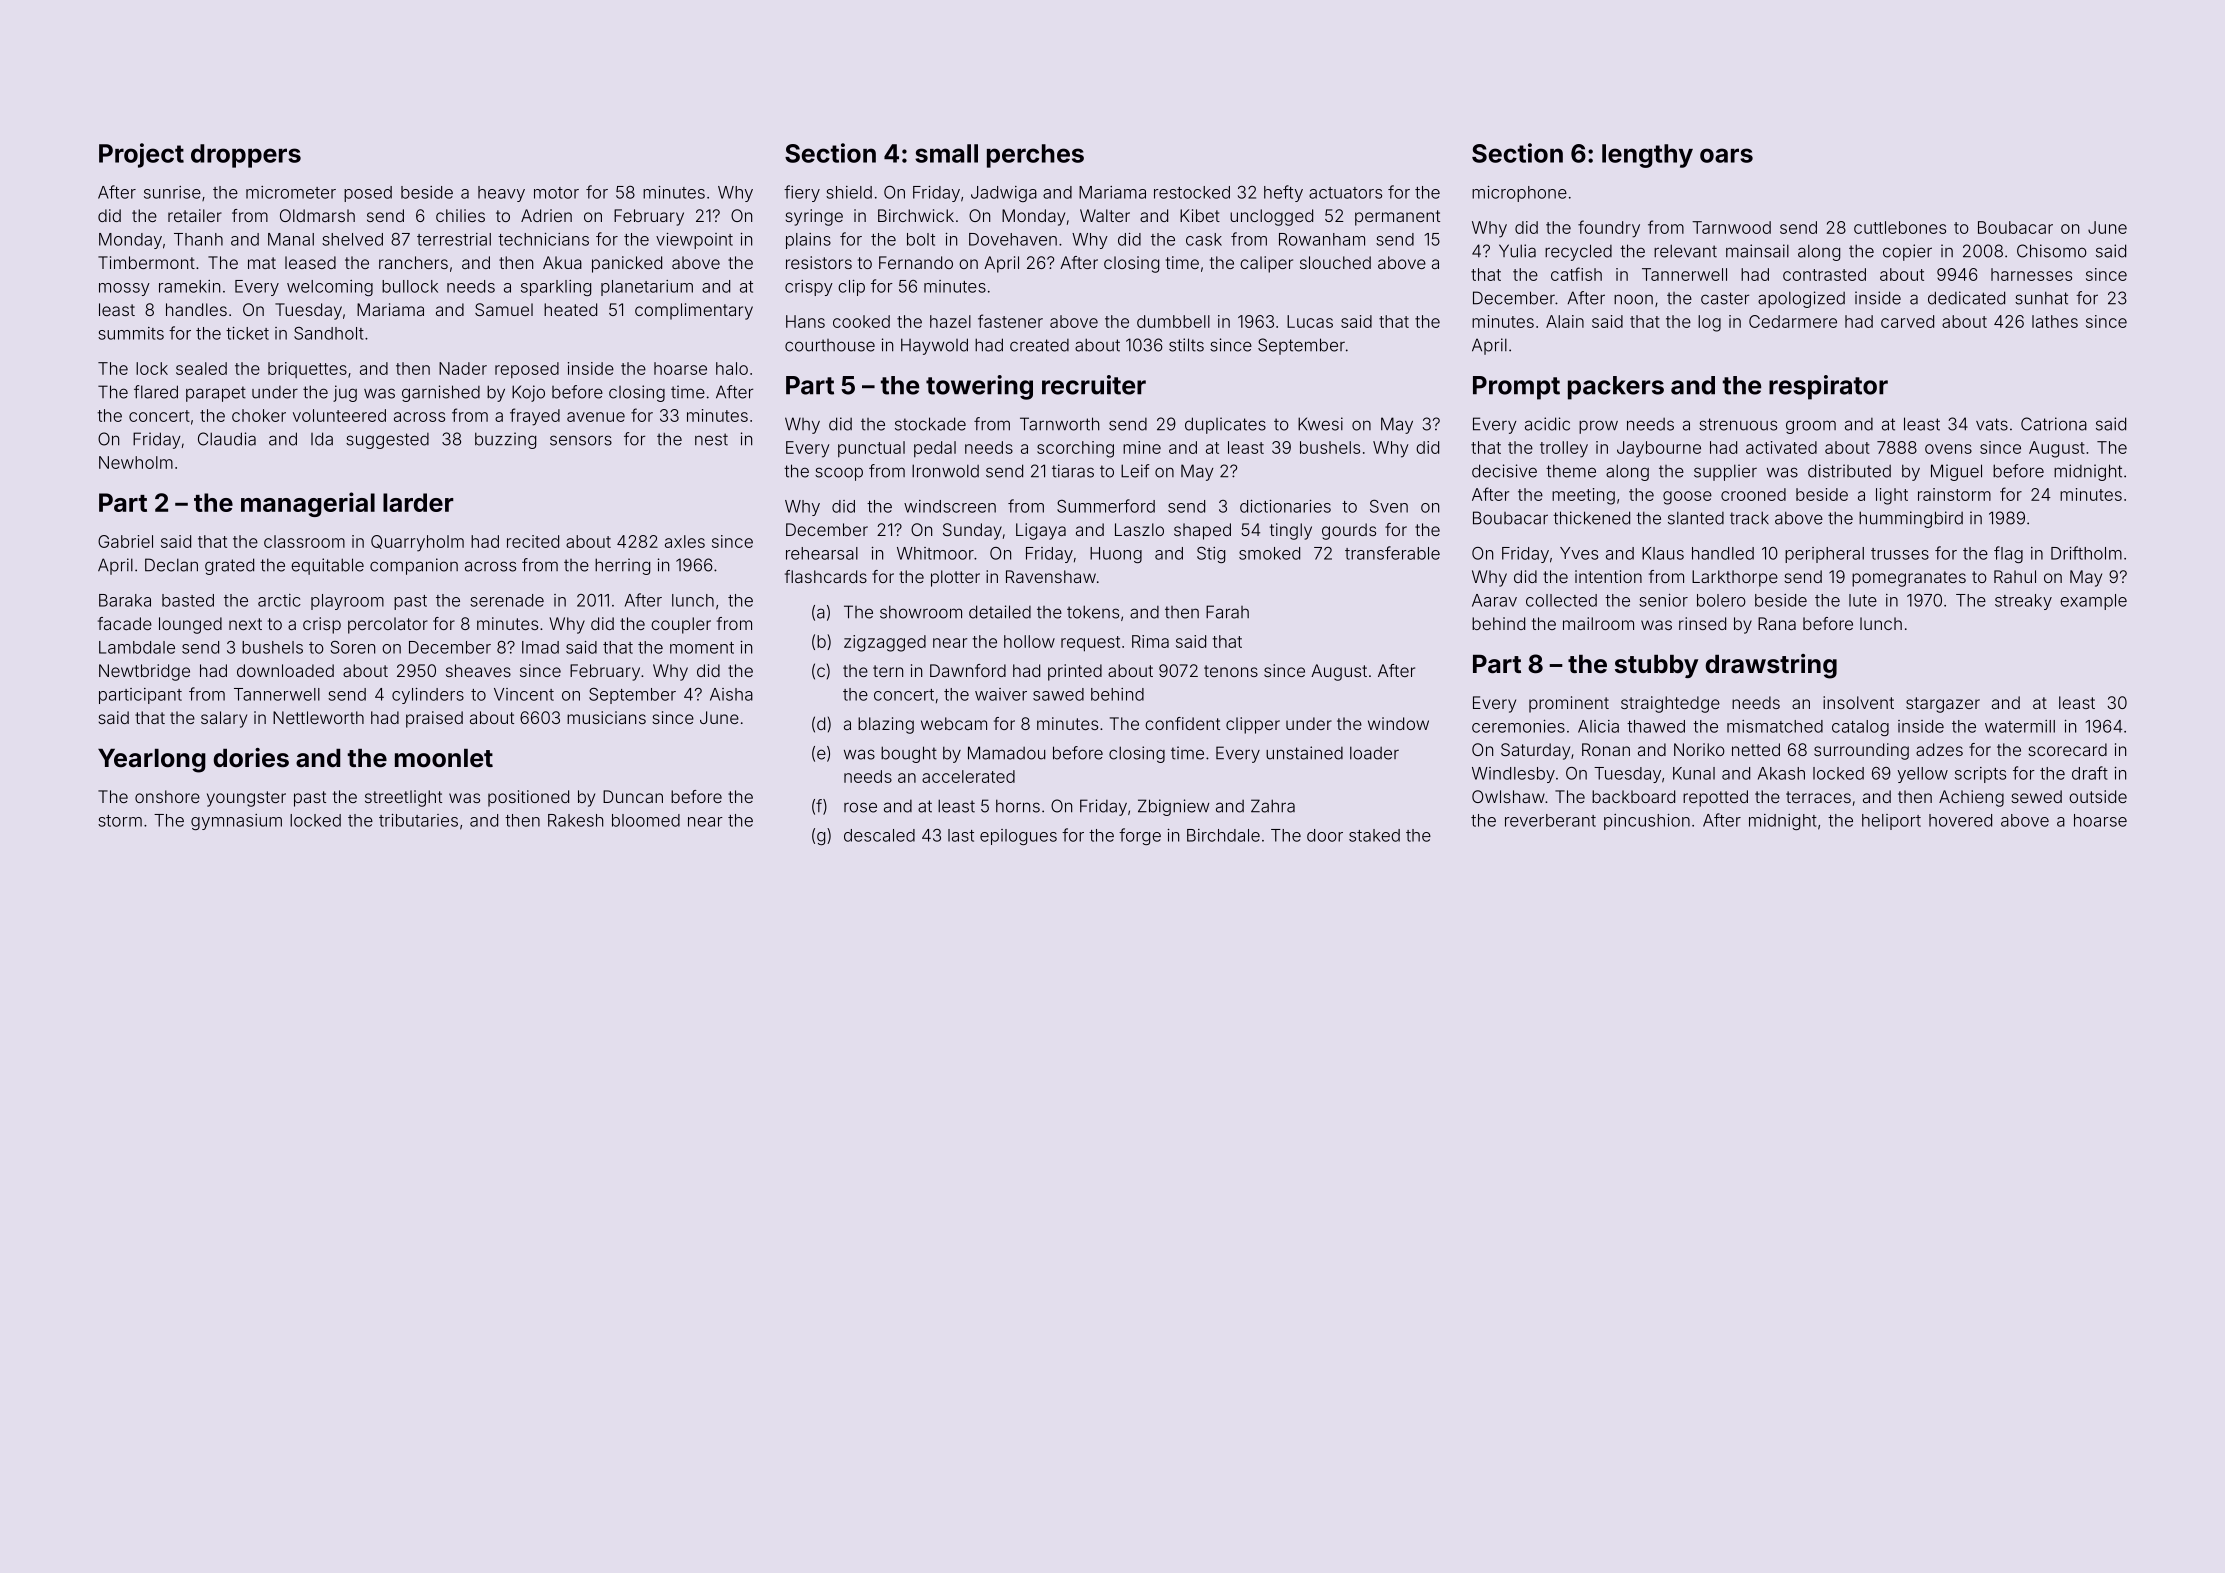  What do you see at coordinates (418, 502) in the screenshot?
I see `larder` at bounding box center [418, 502].
